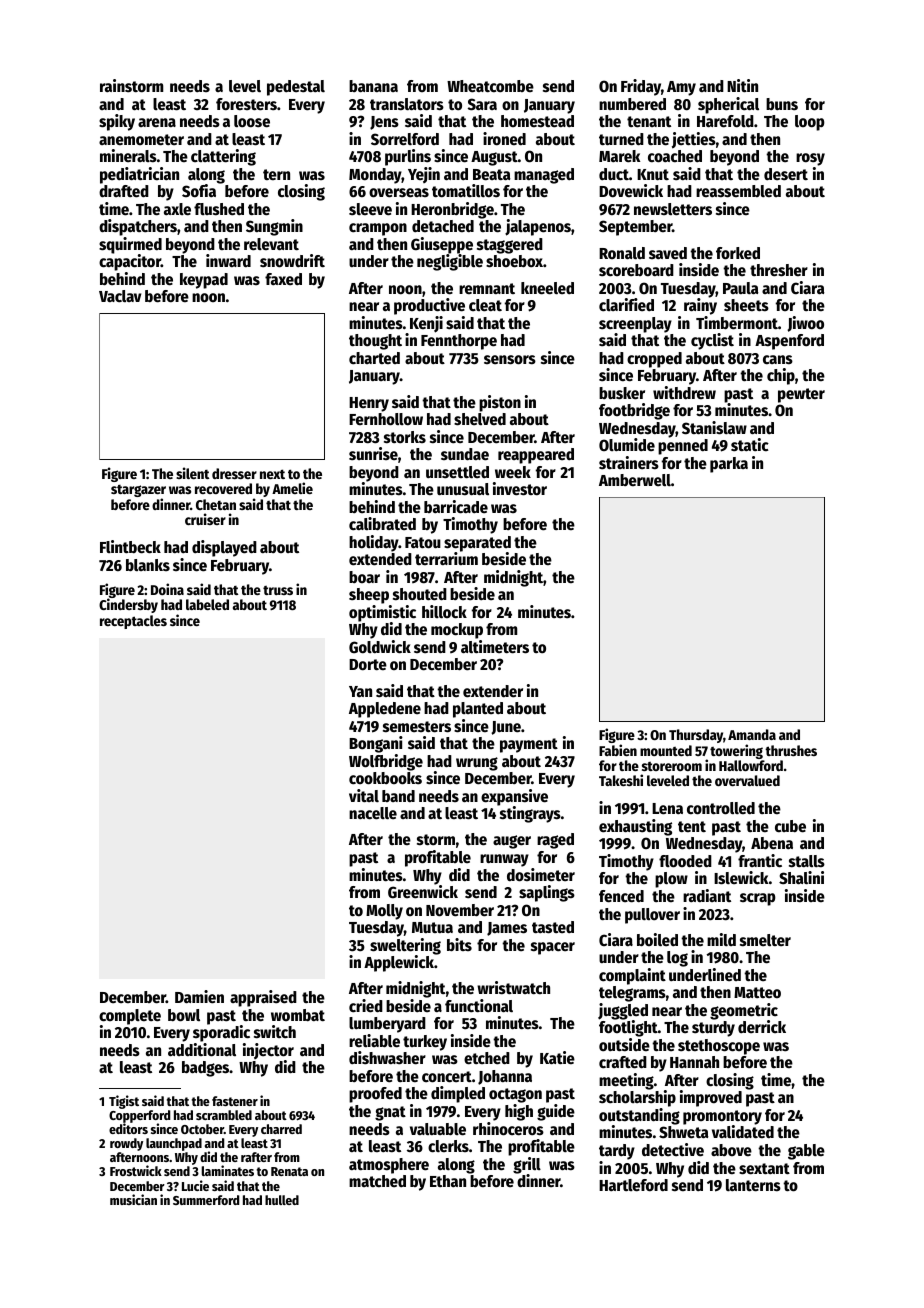  Describe the element at coordinates (139, 175) in the screenshot. I see `pediatrician` at that location.
